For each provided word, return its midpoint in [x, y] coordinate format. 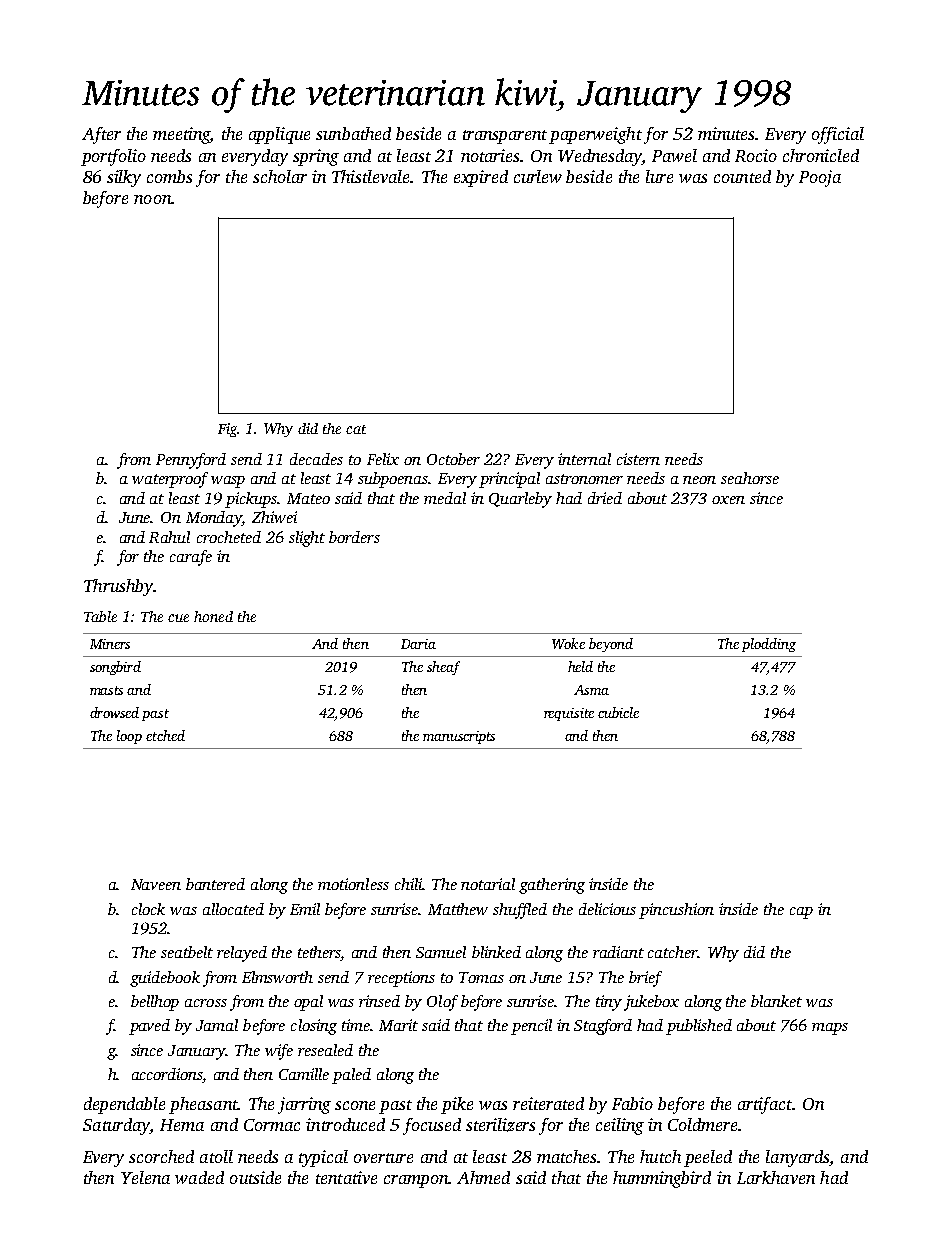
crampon [416, 1181]
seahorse [750, 478]
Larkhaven [776, 1177]
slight [307, 539]
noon [152, 199]
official [838, 135]
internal [584, 459]
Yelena [145, 1177]
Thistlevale [370, 176]
